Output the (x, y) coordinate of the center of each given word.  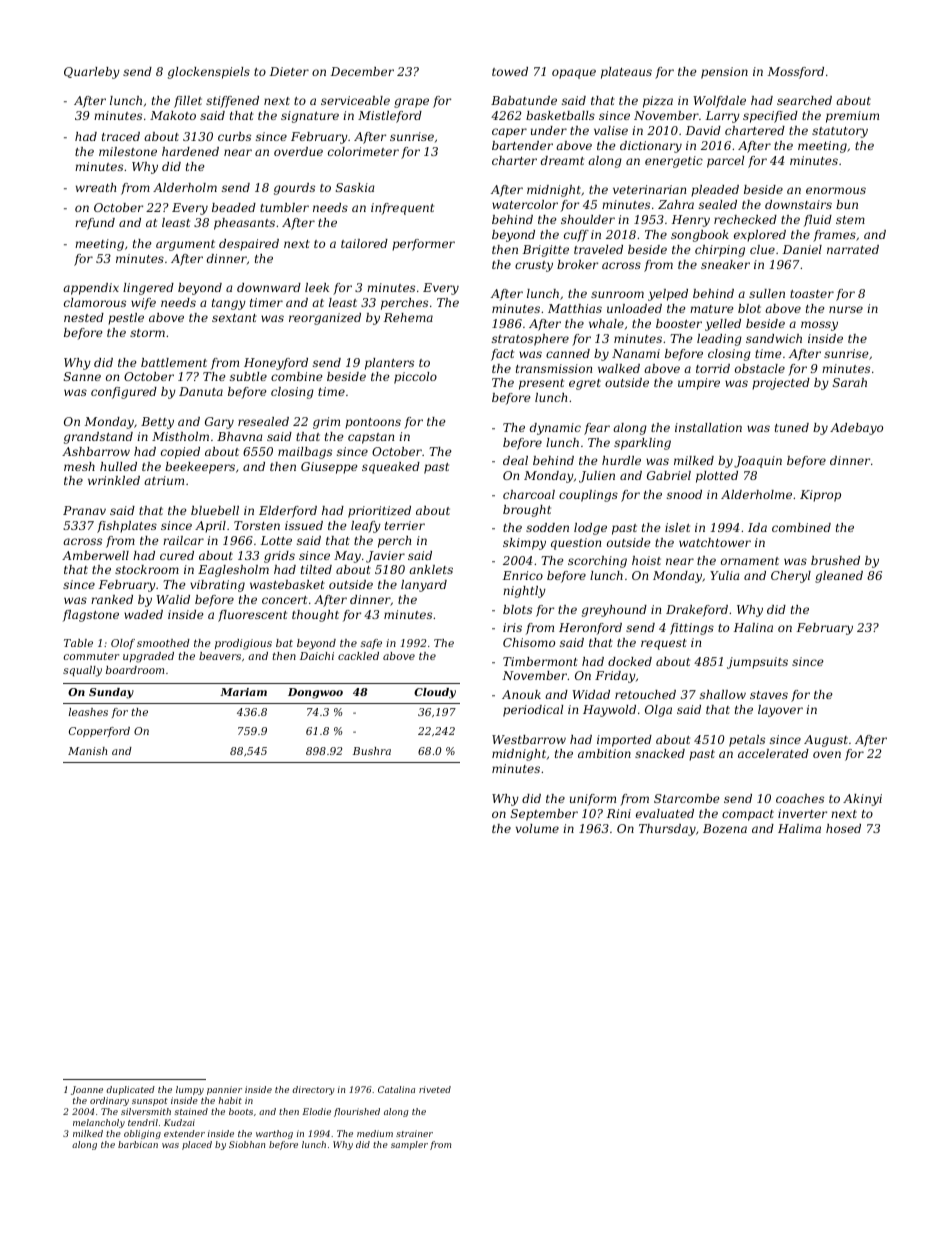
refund (95, 224)
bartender (522, 145)
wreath (96, 187)
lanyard (424, 586)
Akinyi (862, 800)
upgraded (148, 657)
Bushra (372, 751)
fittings (692, 629)
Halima (799, 828)
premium (852, 117)
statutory (840, 132)
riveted (435, 1089)
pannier (224, 1090)
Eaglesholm (233, 571)
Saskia (355, 187)
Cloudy (435, 693)
